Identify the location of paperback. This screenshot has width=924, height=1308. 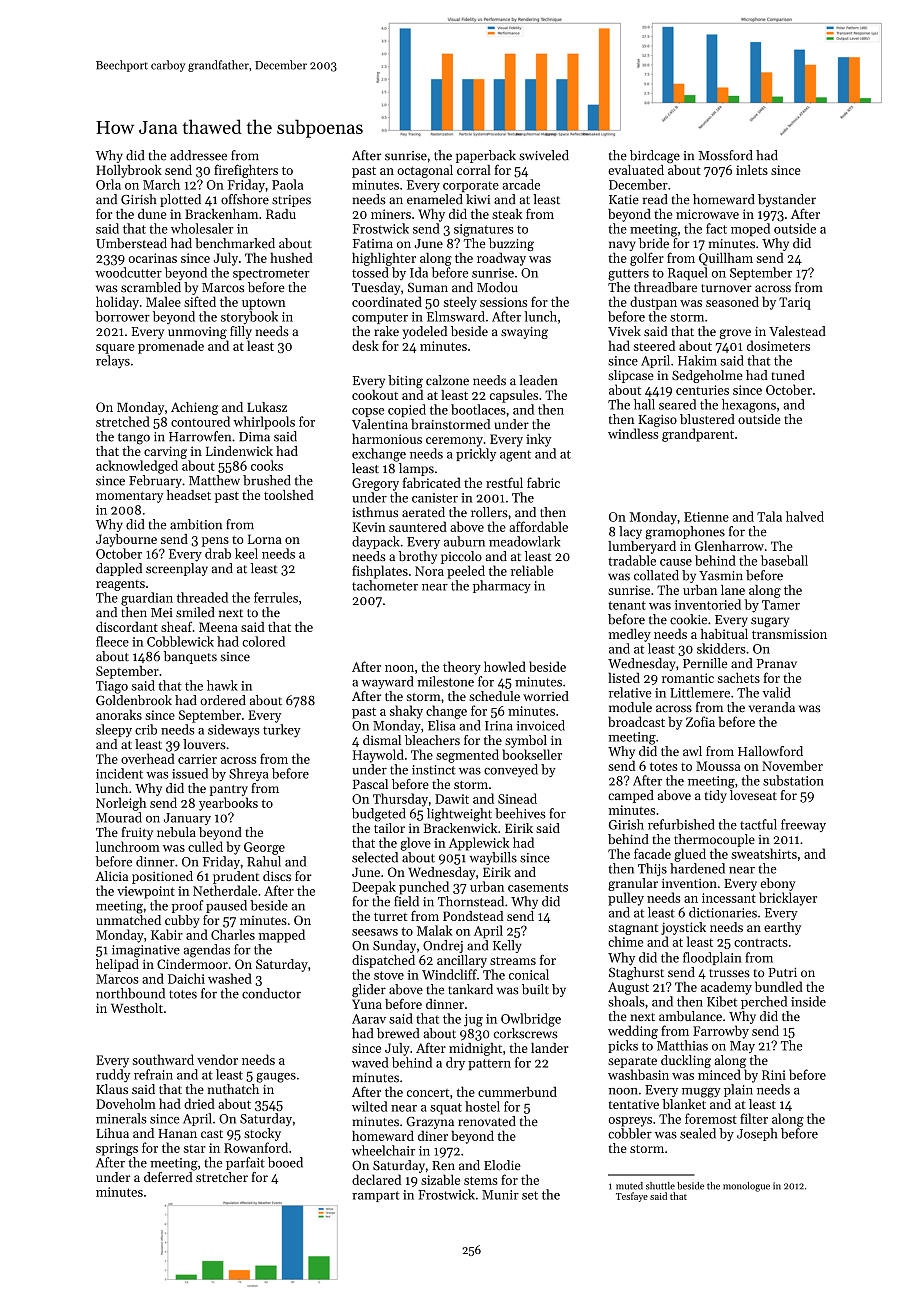
(486, 156).
